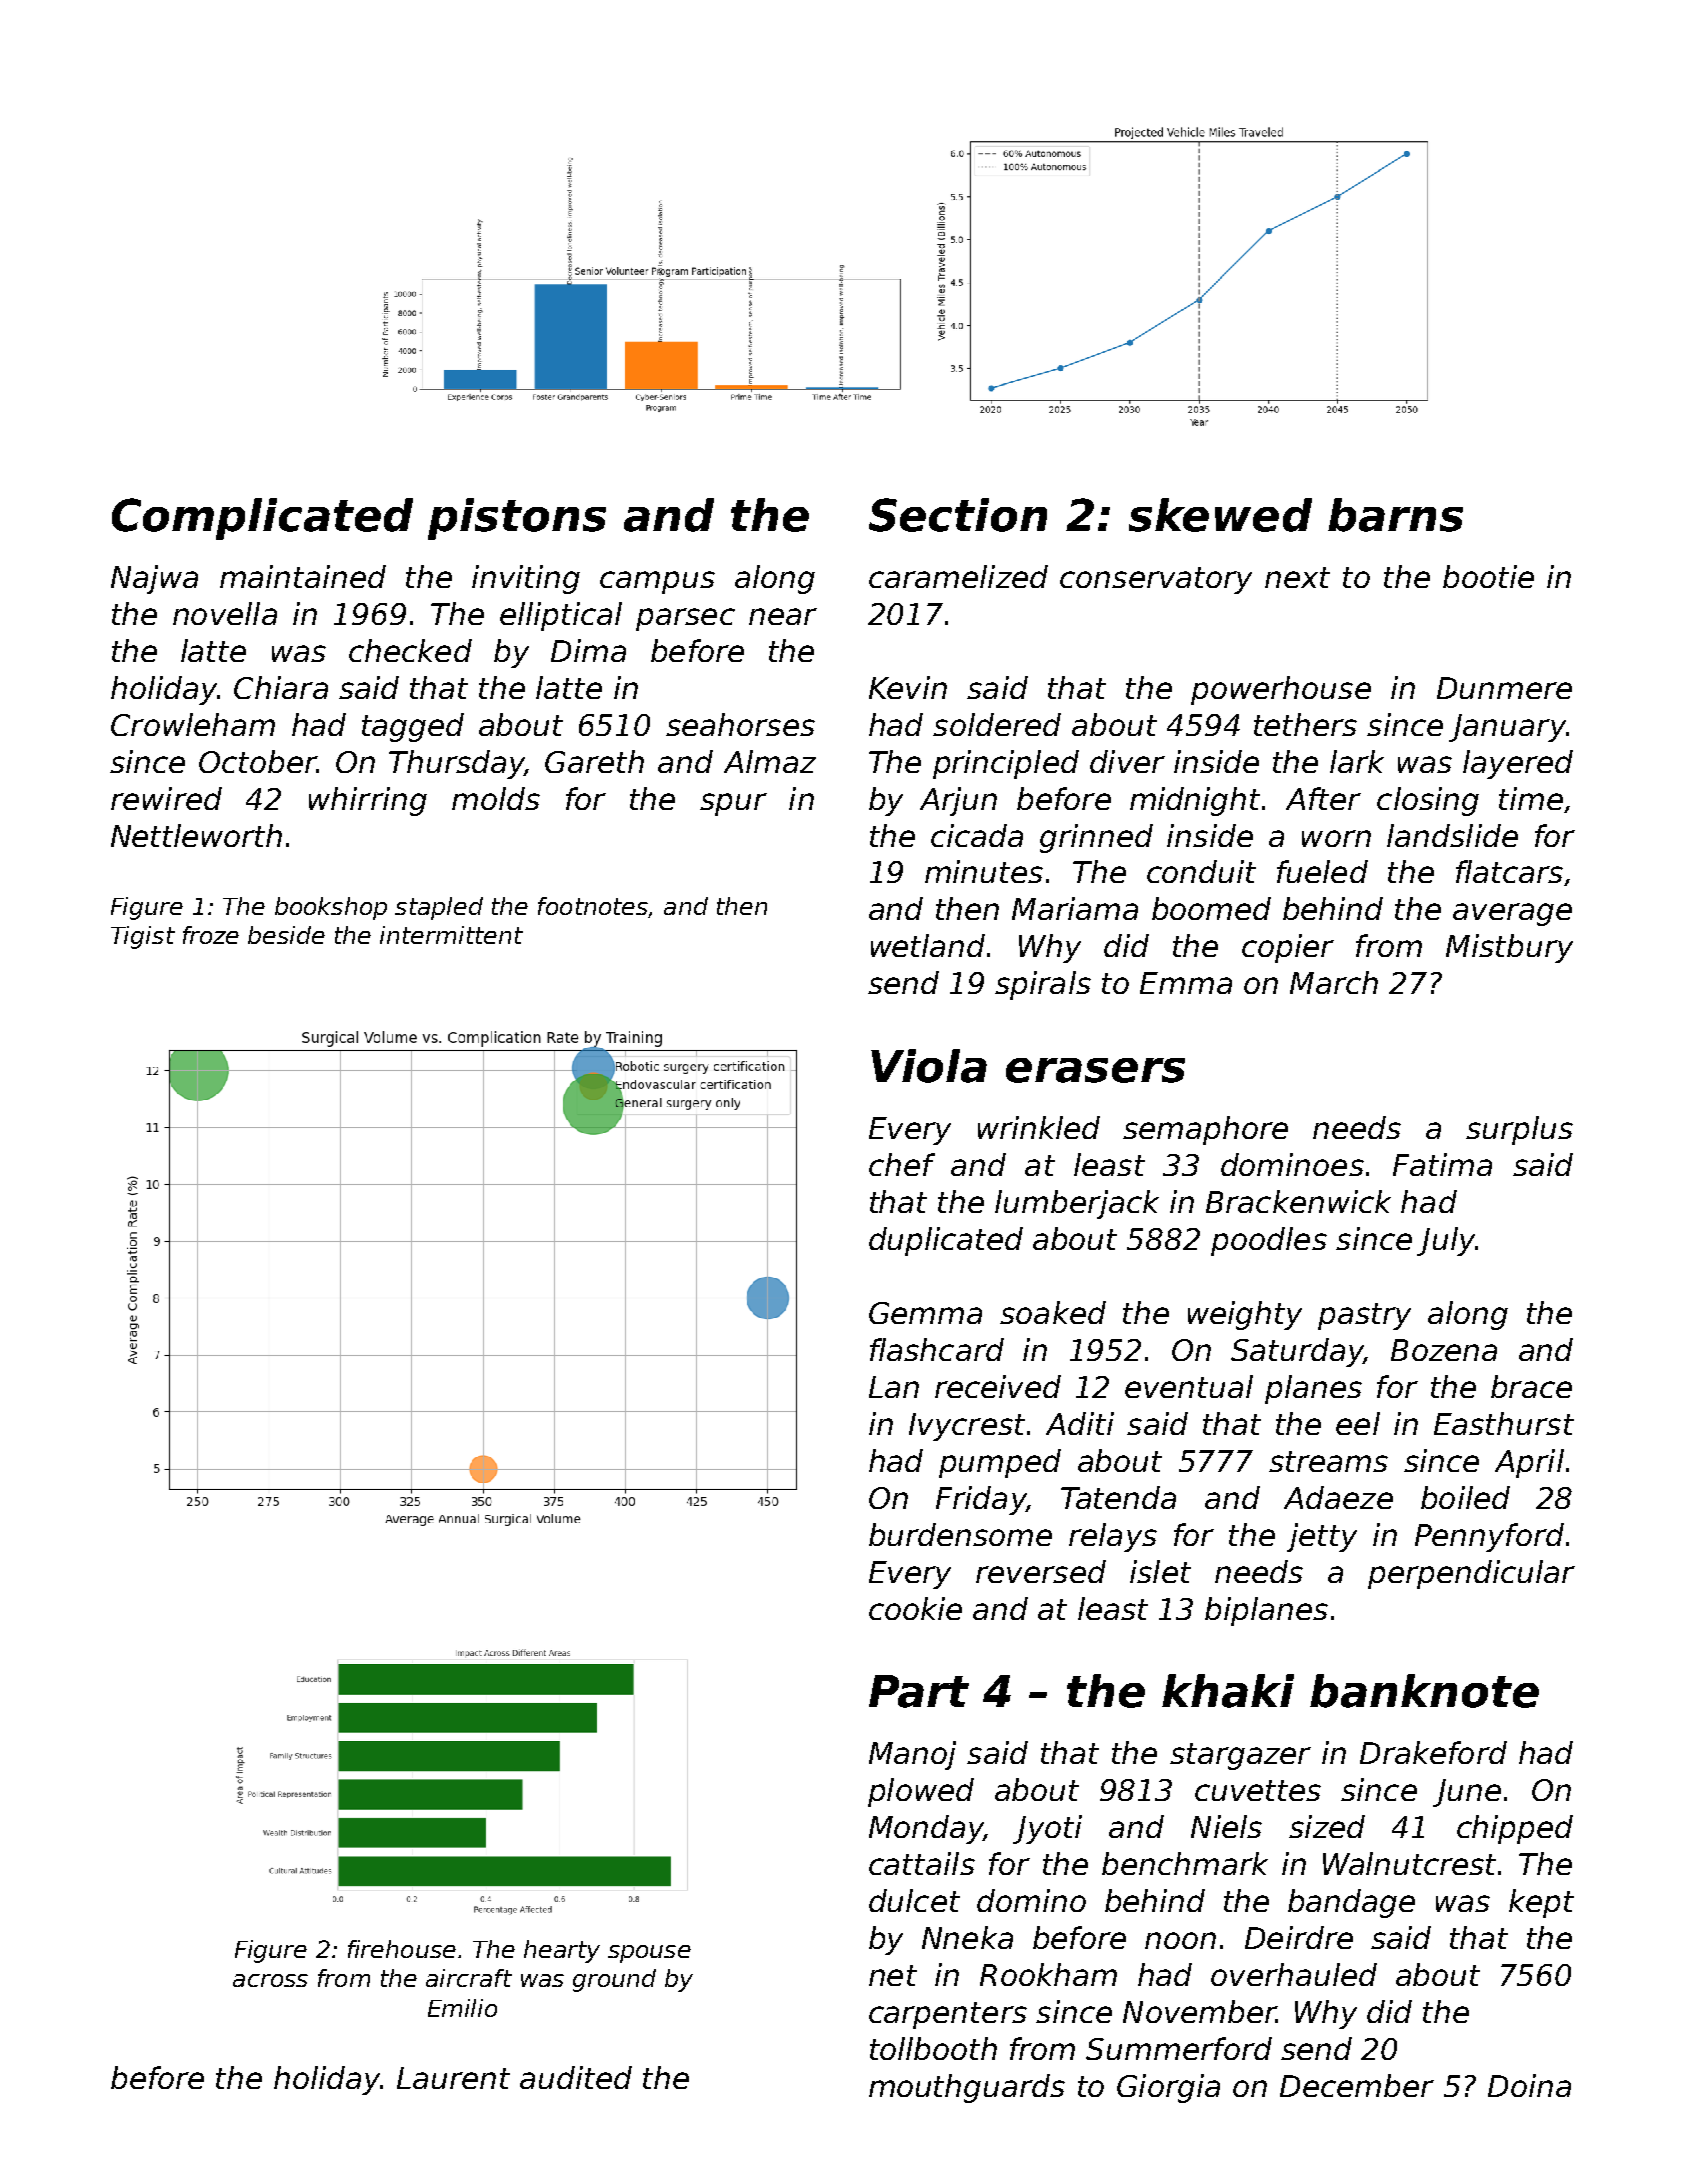 The image size is (1683, 2178). Describe the element at coordinates (462, 2008) in the screenshot. I see `Emilio` at that location.
